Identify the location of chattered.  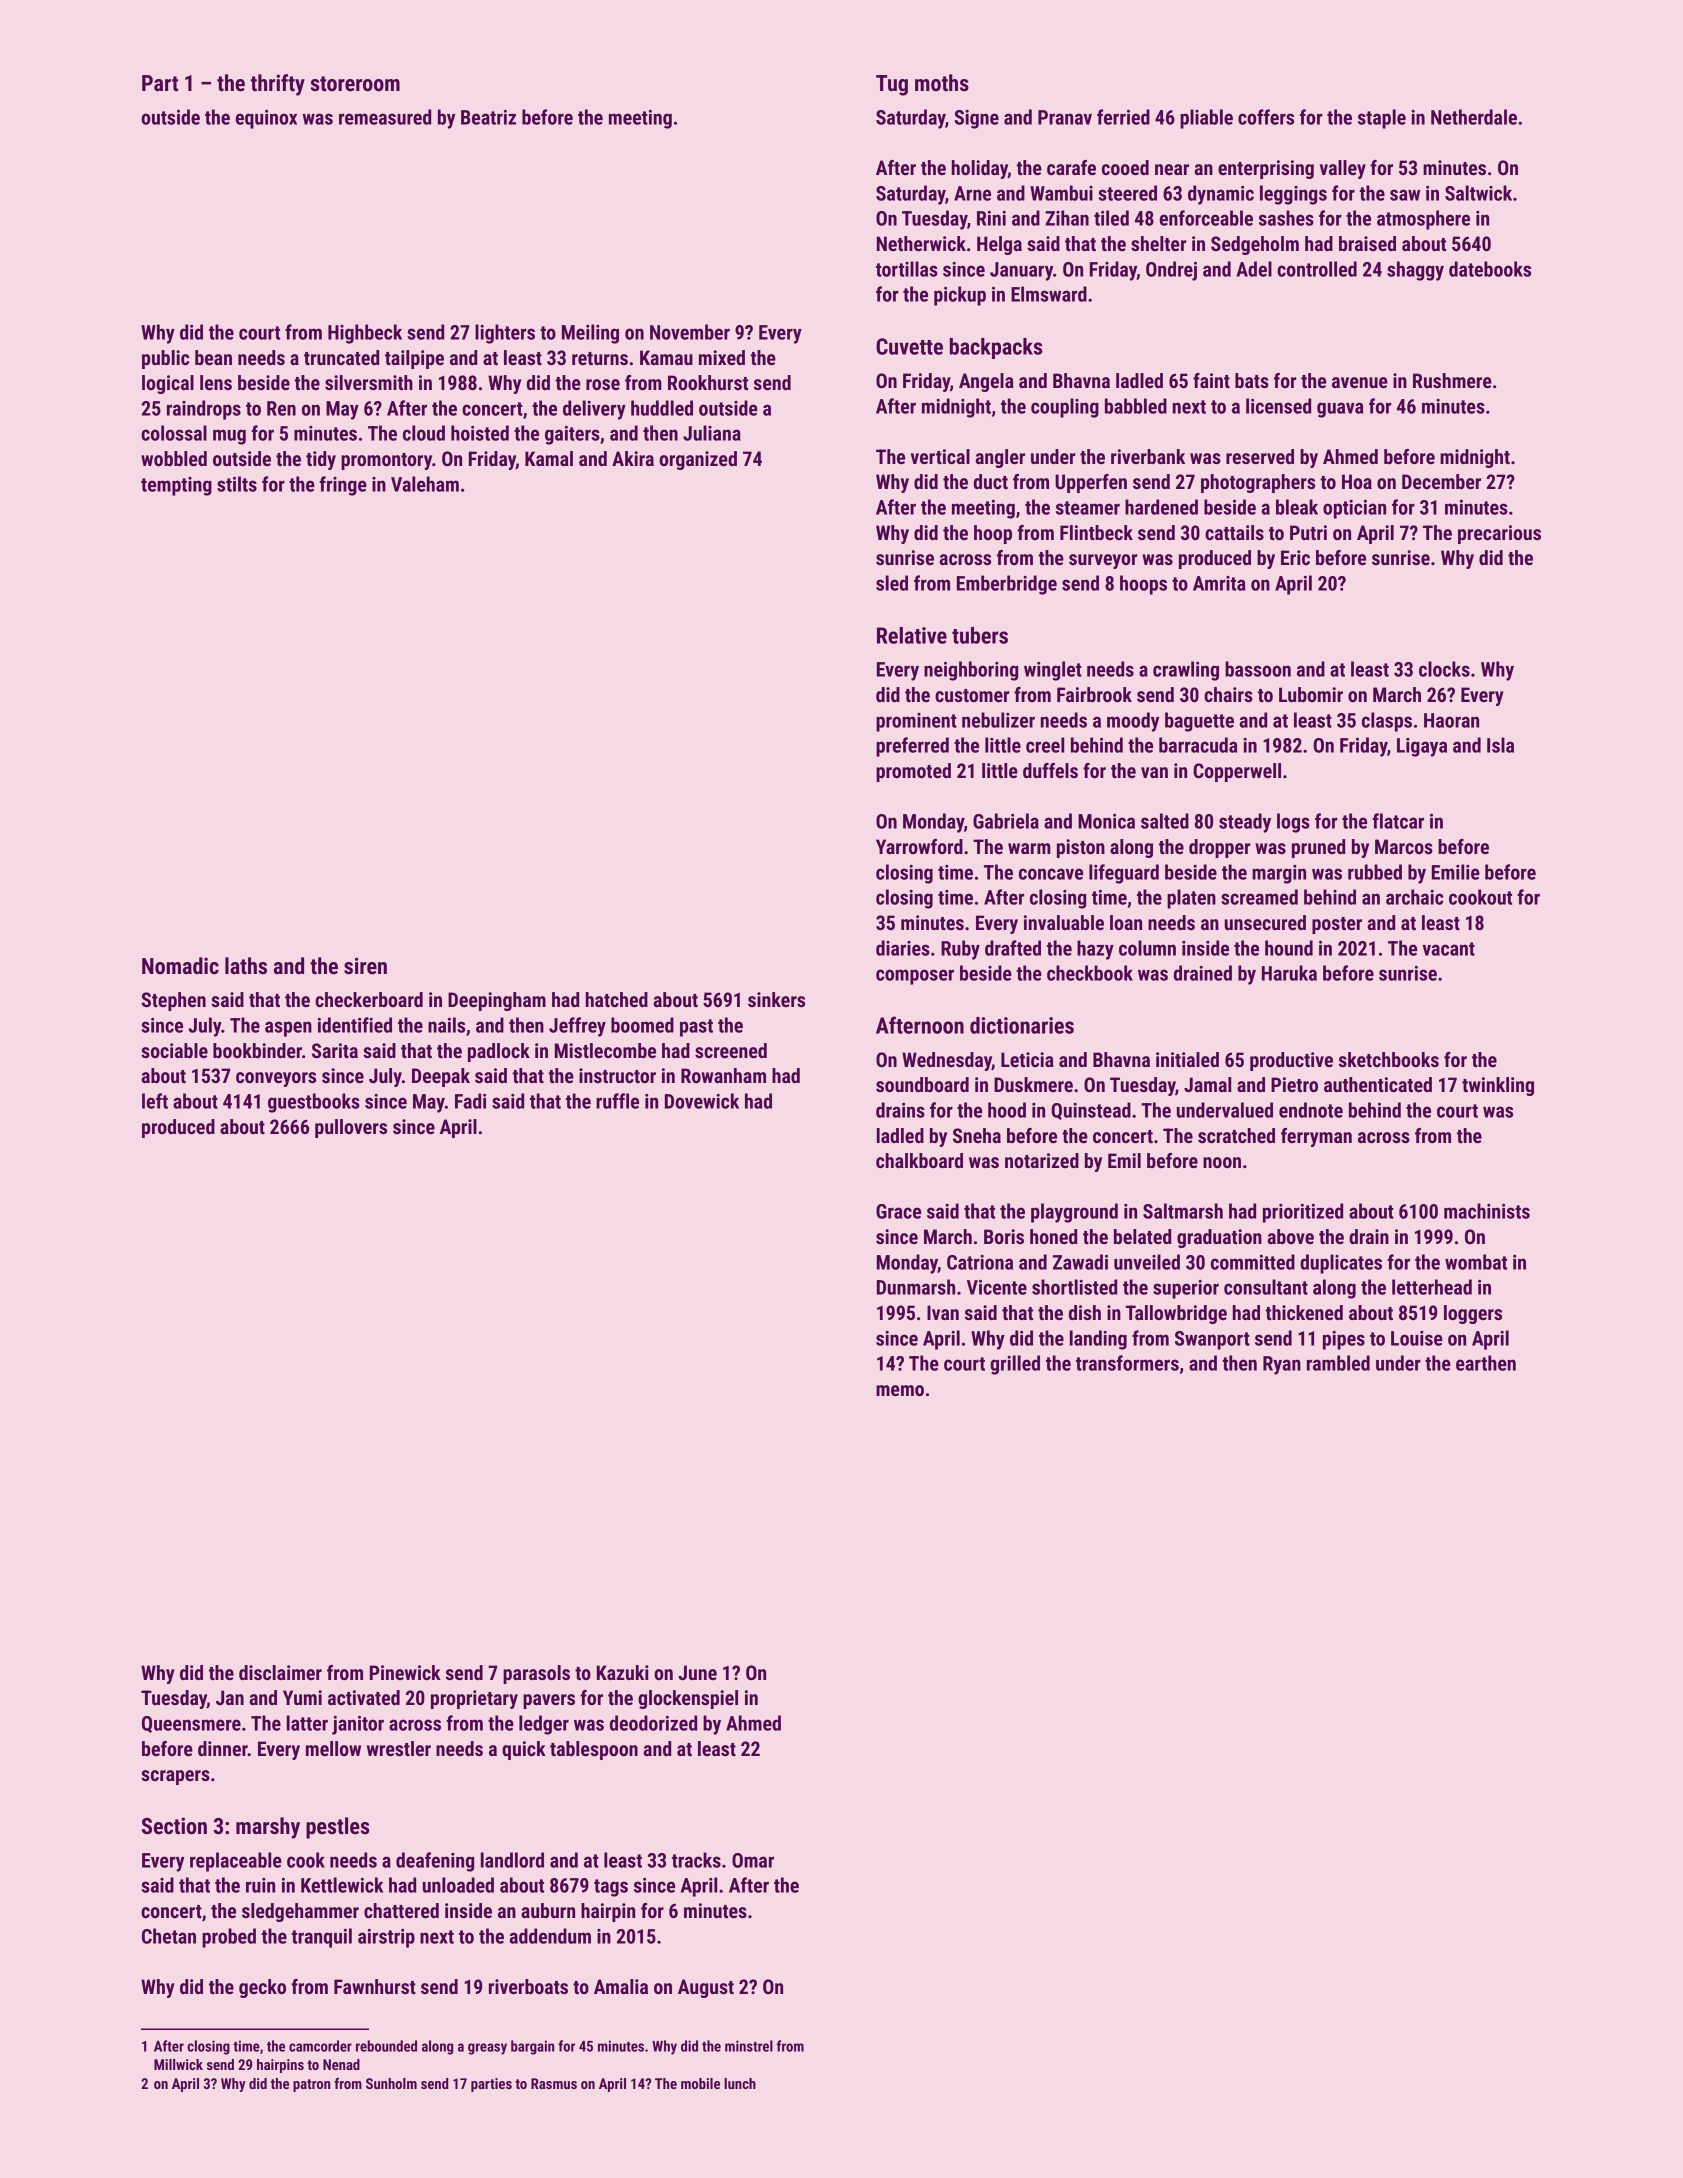
(401, 1910).
